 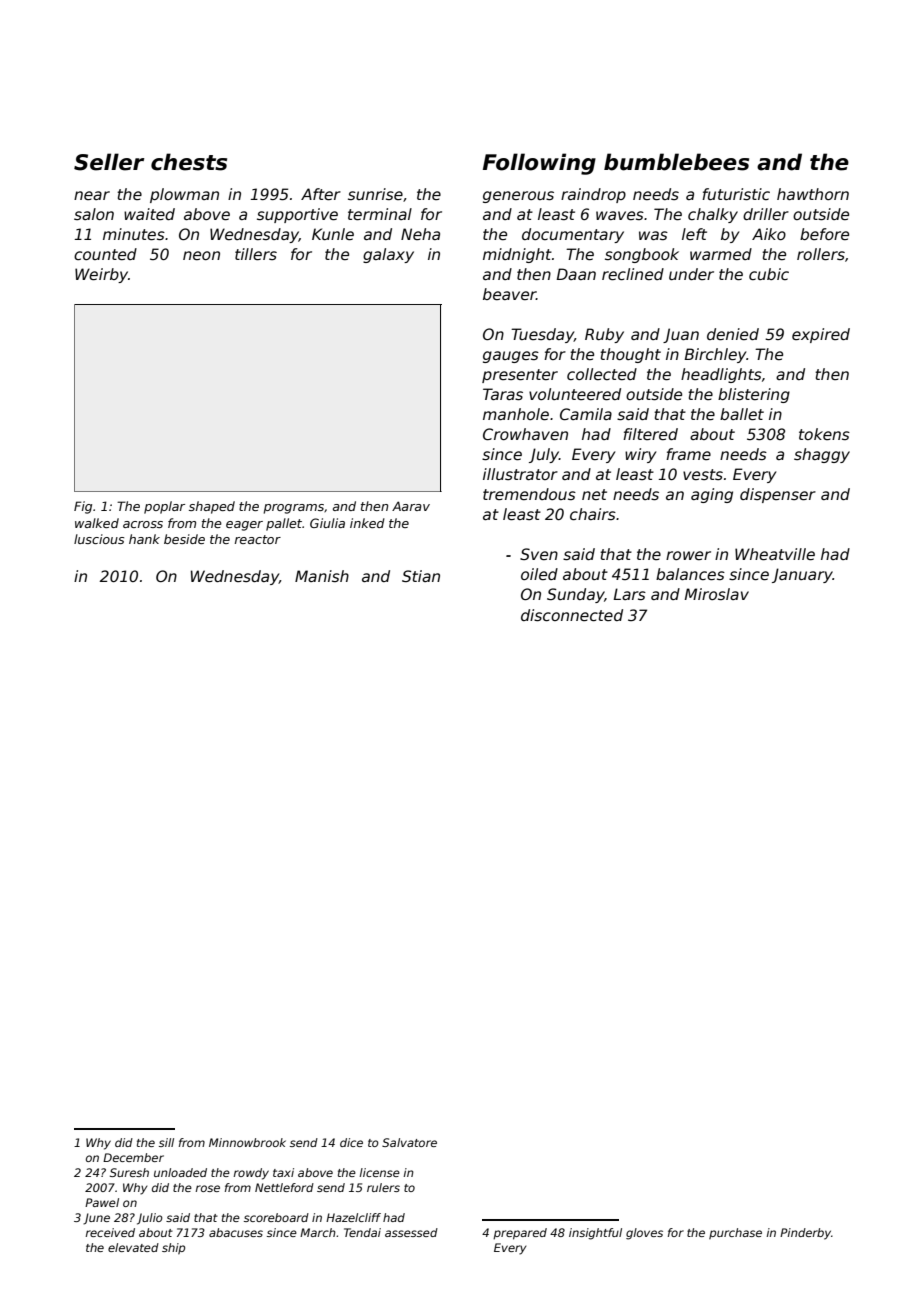 I want to click on futuristic, so click(x=736, y=194).
